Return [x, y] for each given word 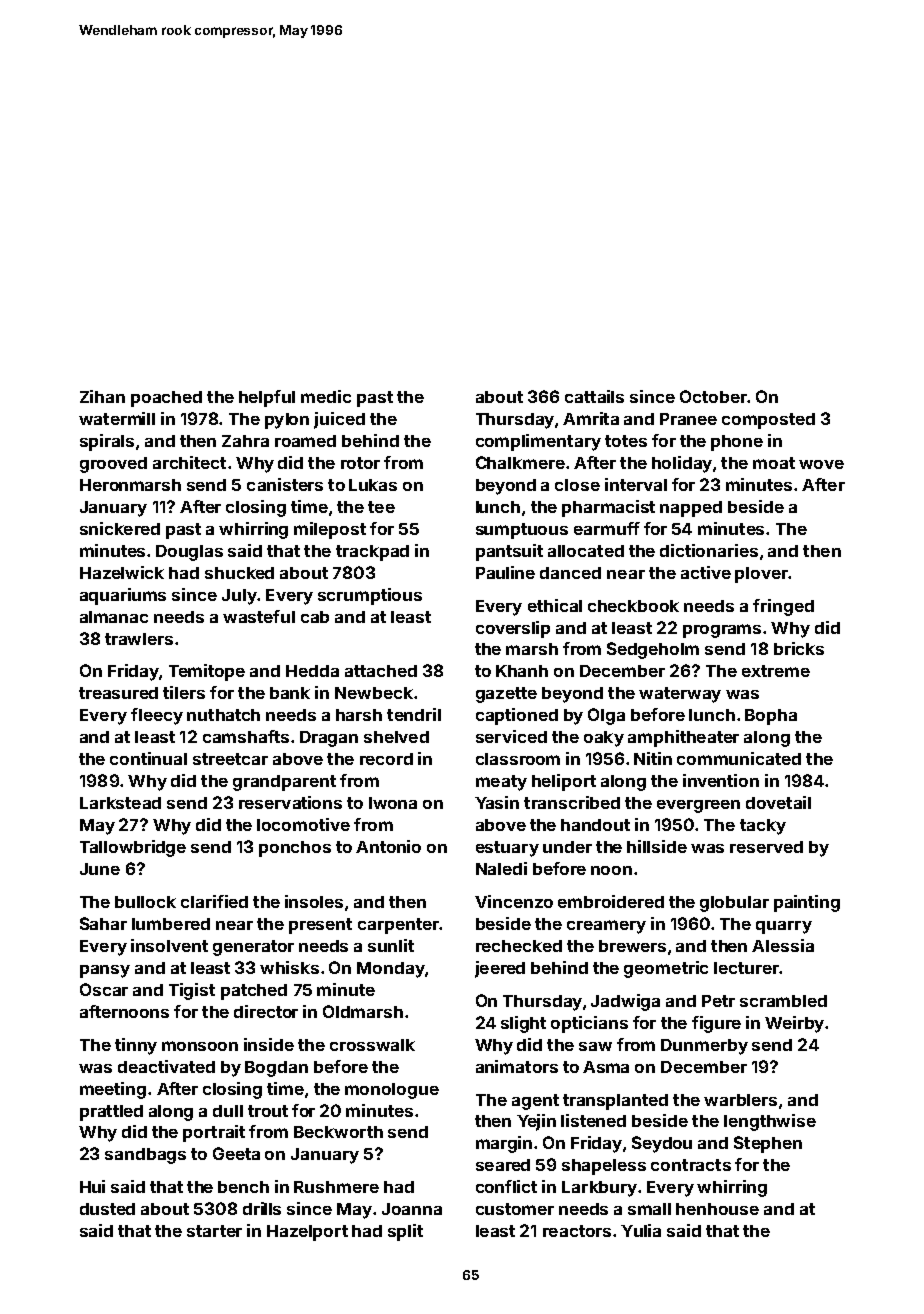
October [713, 396]
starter [214, 1231]
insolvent [169, 945]
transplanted [615, 1102]
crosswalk [372, 1045]
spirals [107, 442]
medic [326, 396]
